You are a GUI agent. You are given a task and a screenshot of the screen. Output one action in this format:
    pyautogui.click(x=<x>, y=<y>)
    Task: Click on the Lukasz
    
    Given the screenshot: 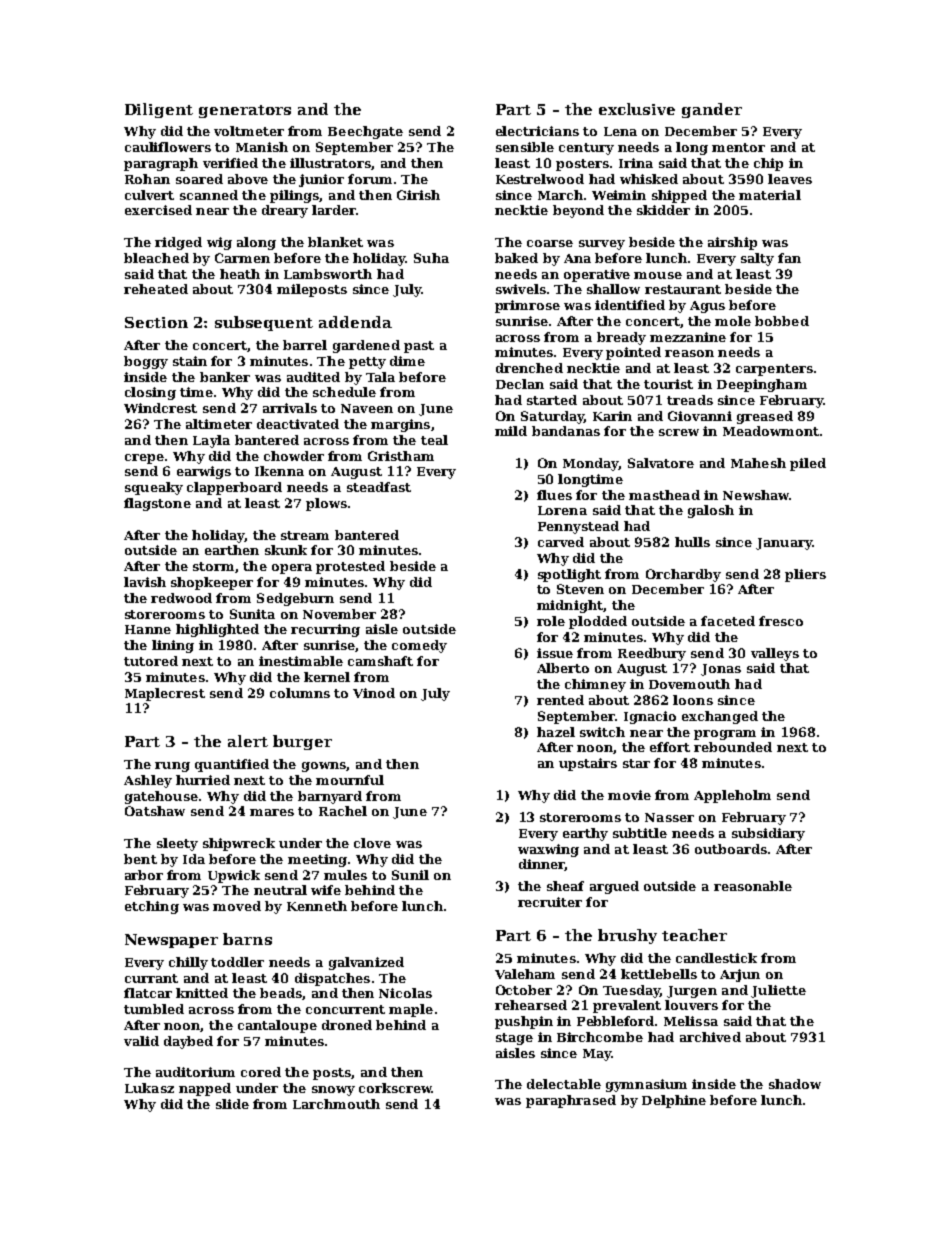 What is the action you would take?
    pyautogui.click(x=149, y=1088)
